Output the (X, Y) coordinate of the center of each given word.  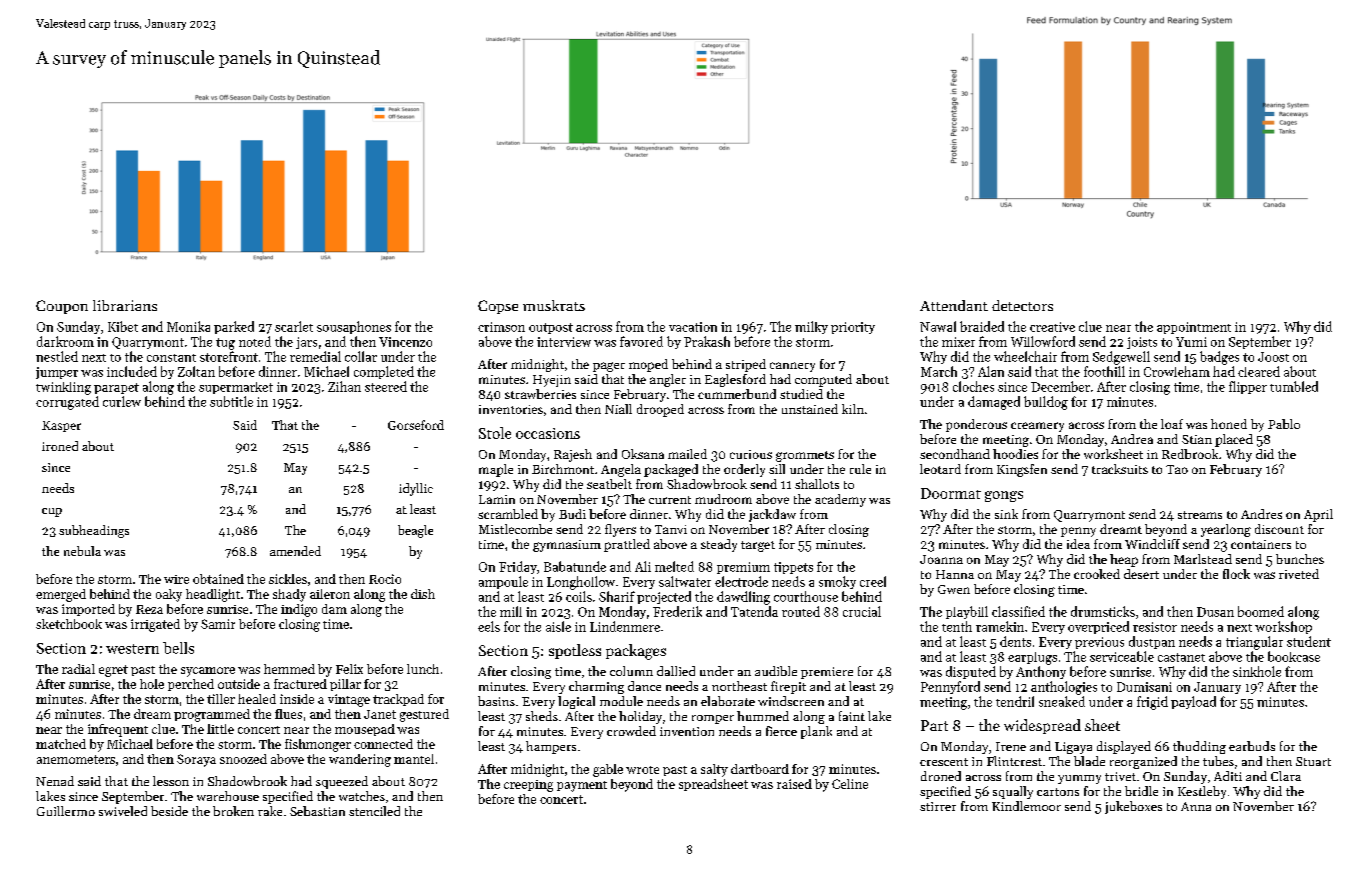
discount (1279, 529)
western (132, 649)
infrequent (118, 730)
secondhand (955, 454)
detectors (1022, 305)
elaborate (728, 701)
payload (1193, 702)
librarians (125, 305)
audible (776, 671)
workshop (1283, 627)
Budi (572, 514)
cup (52, 512)
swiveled (123, 811)
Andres (1261, 514)
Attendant (954, 305)
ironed (60, 446)
